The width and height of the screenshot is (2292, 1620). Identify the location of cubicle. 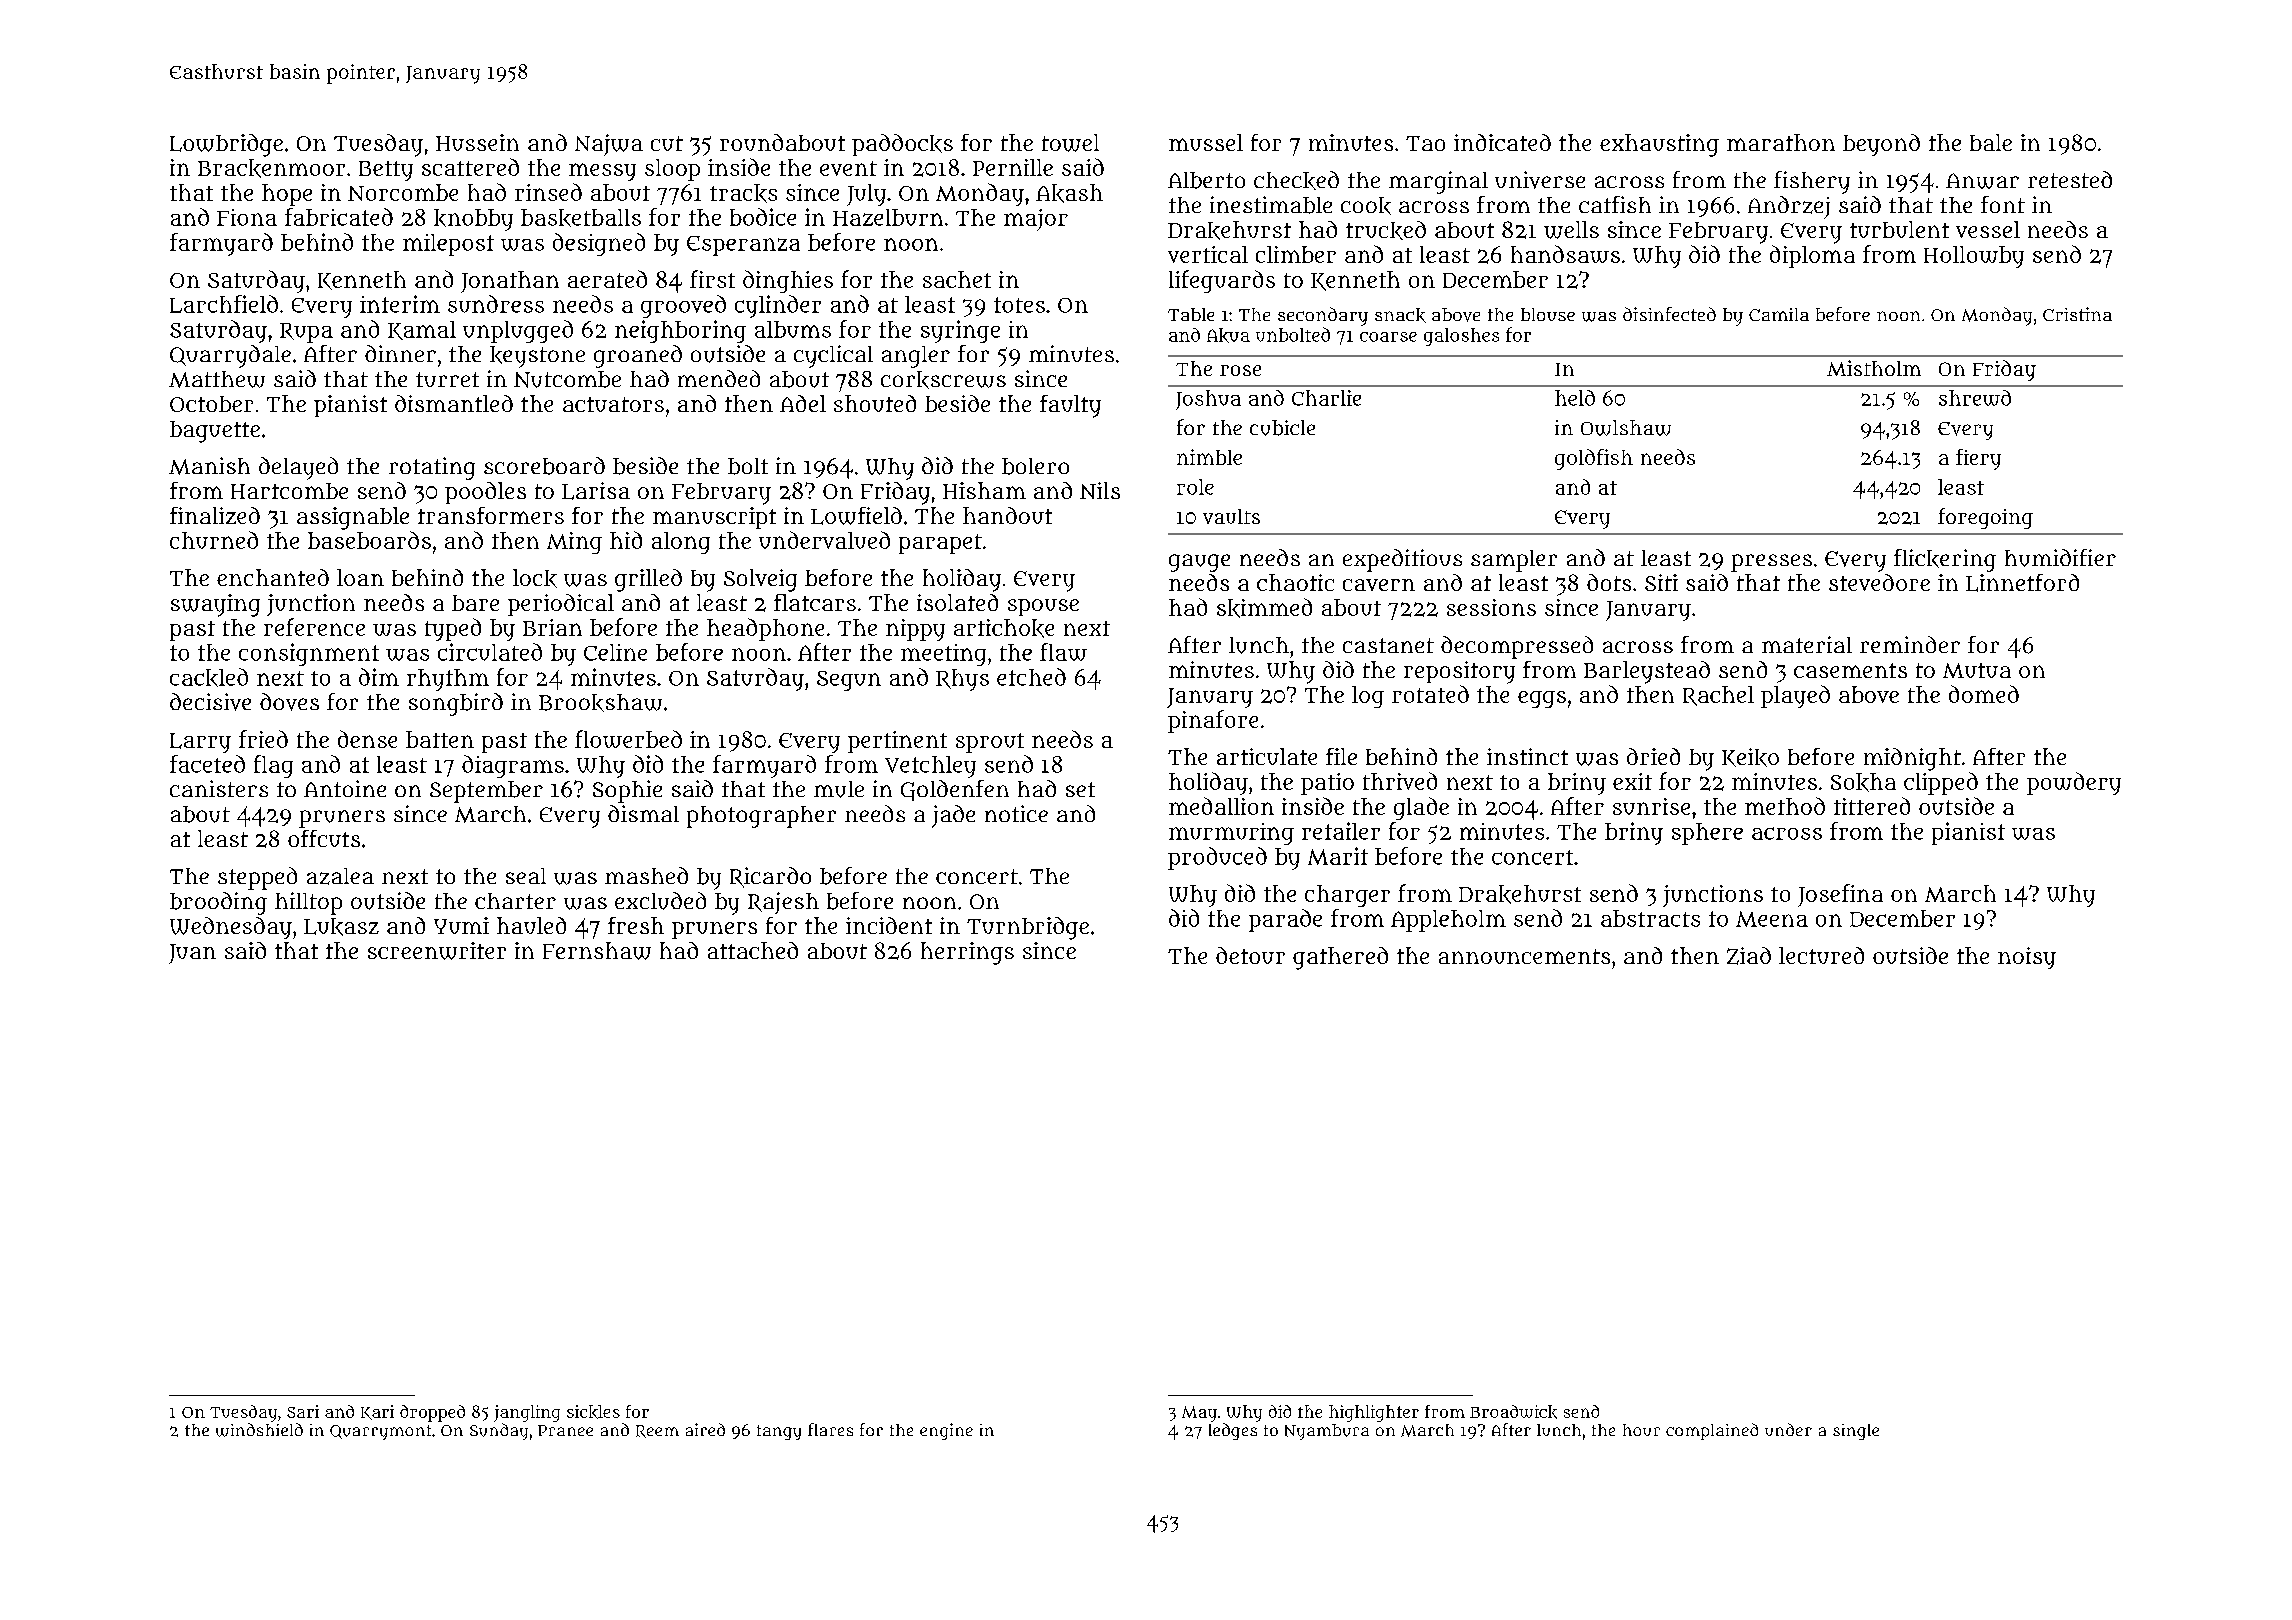
(1282, 428).
